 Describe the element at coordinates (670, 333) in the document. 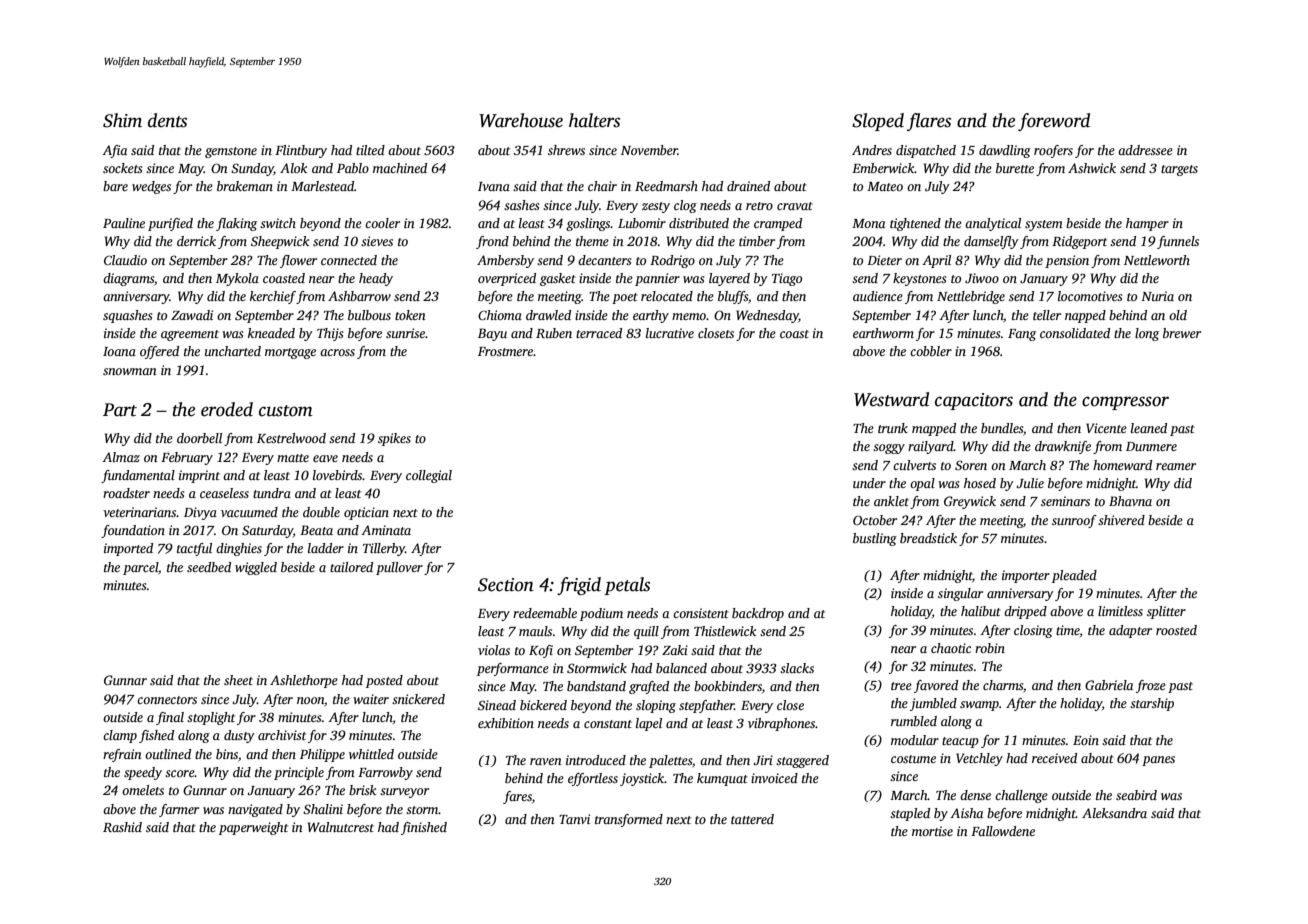

I see `lucrative` at that location.
